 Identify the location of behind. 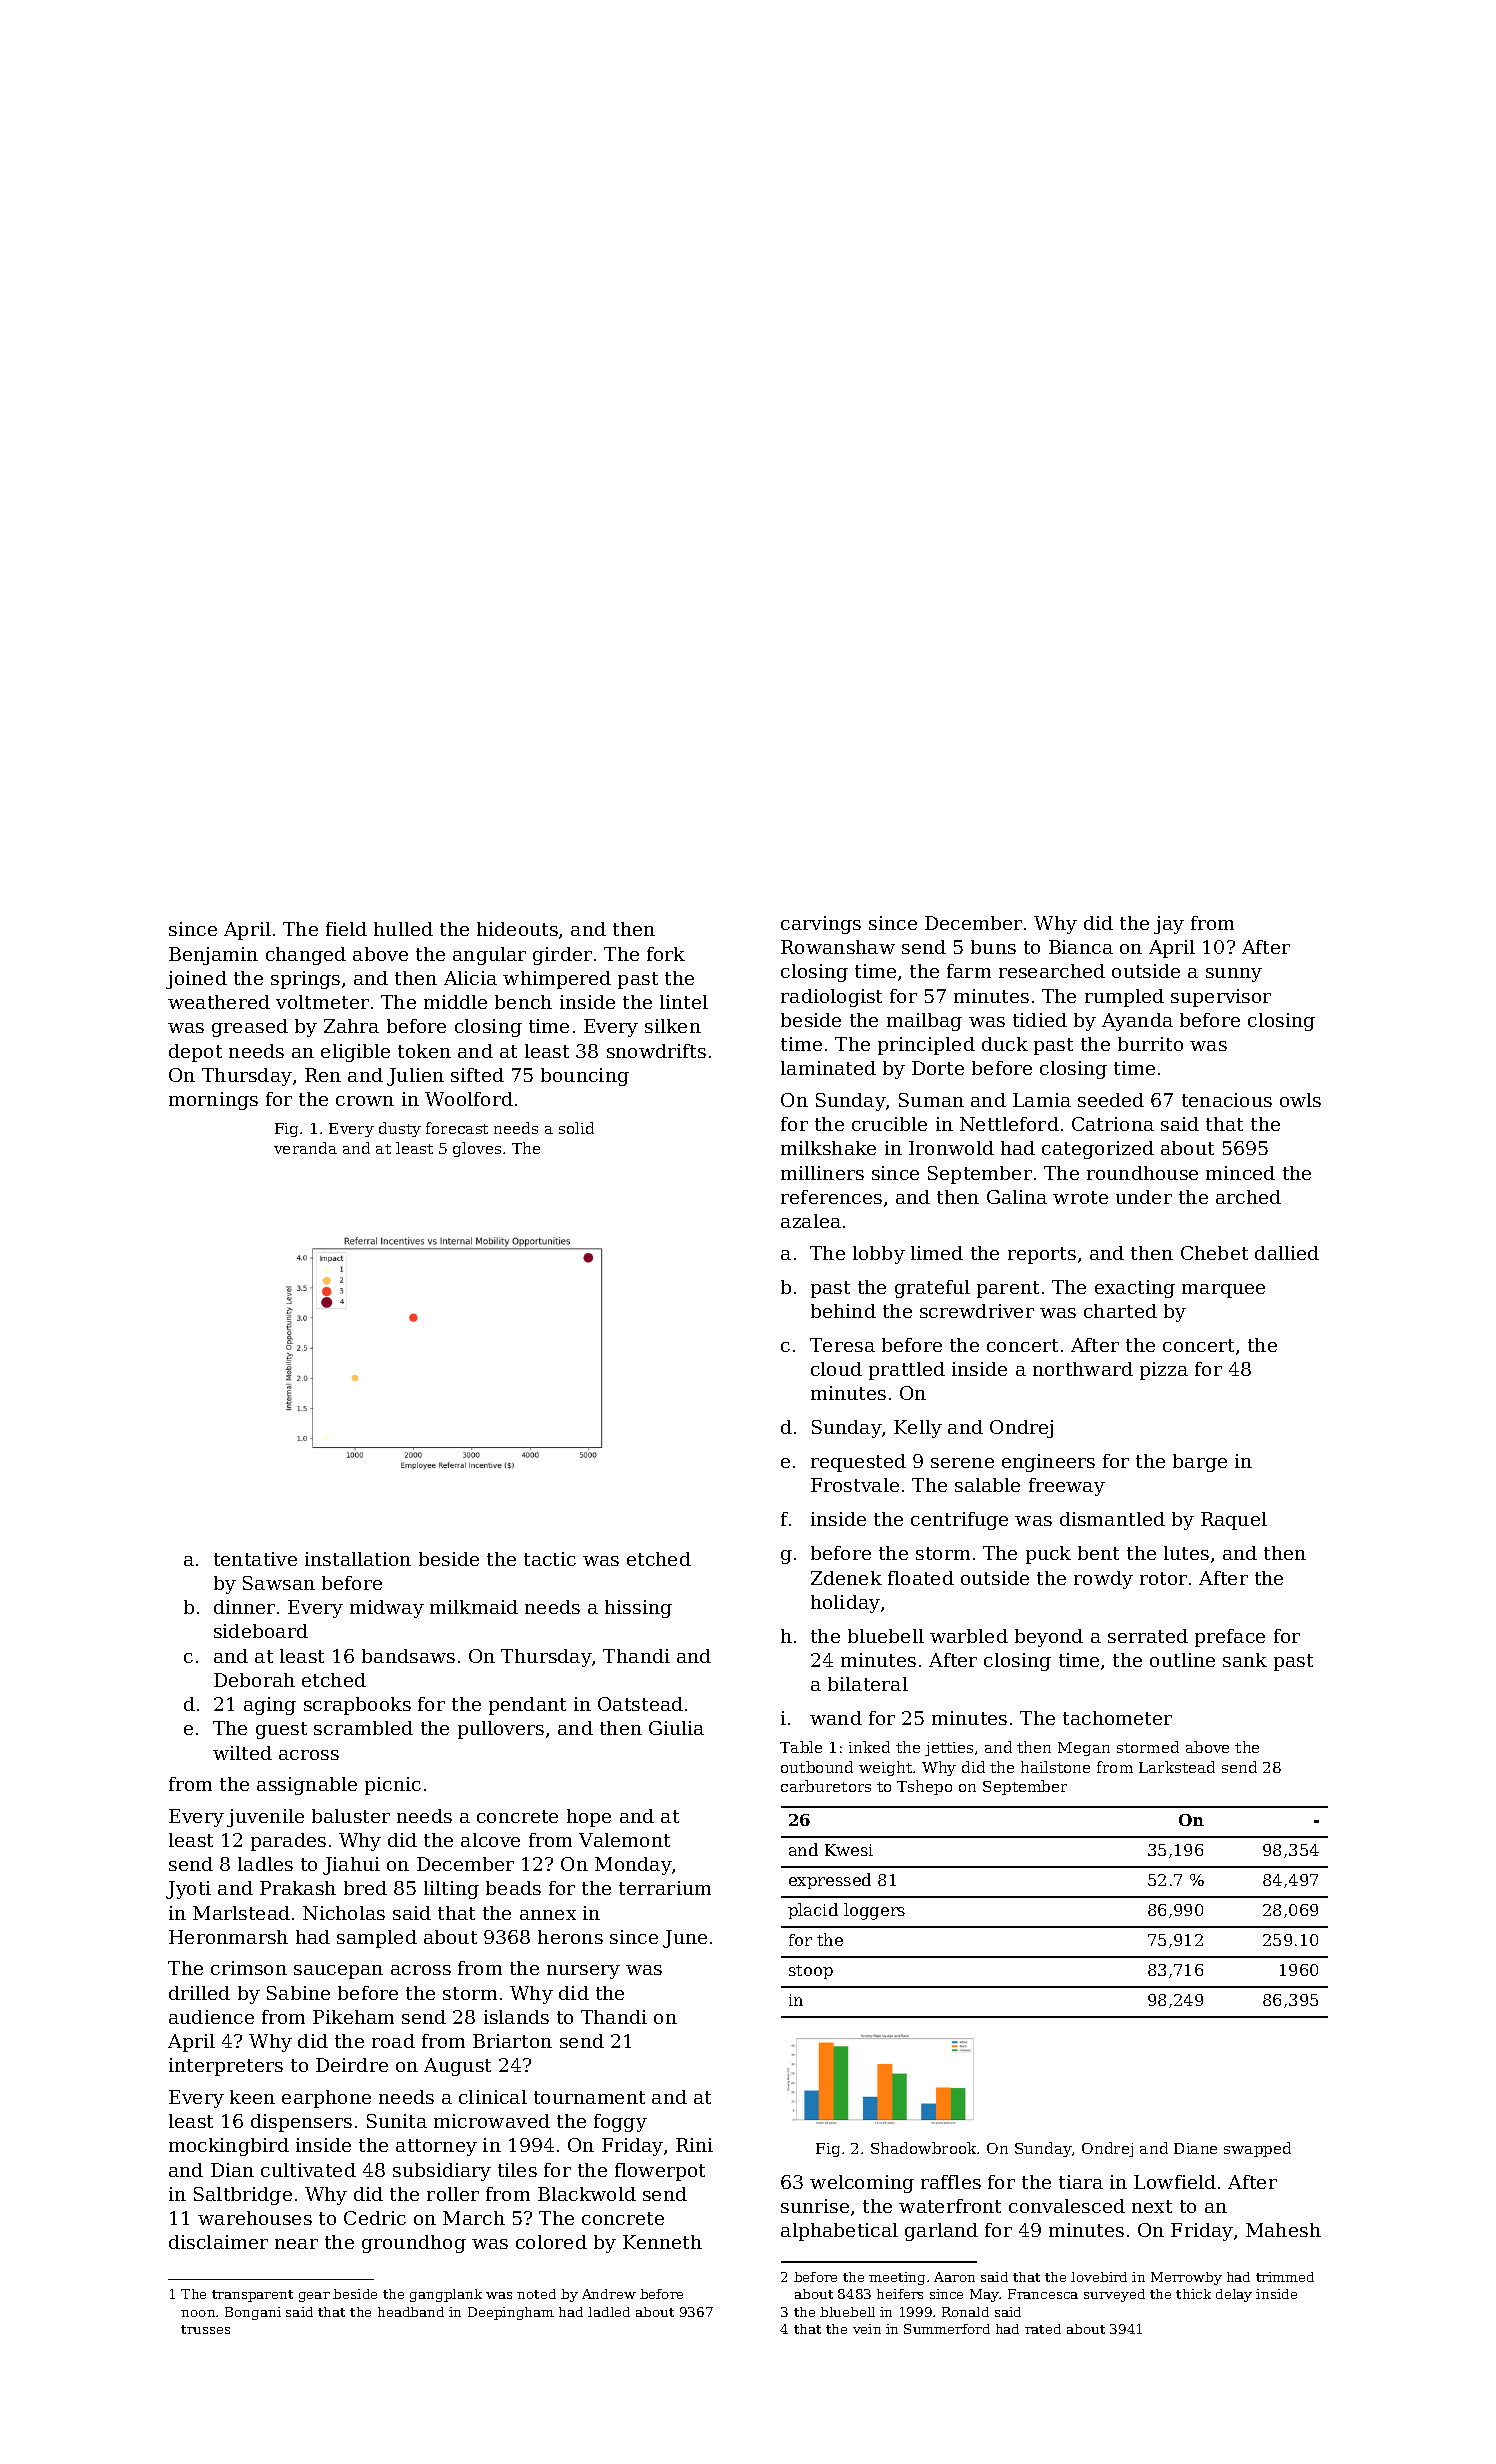
(843, 1311).
